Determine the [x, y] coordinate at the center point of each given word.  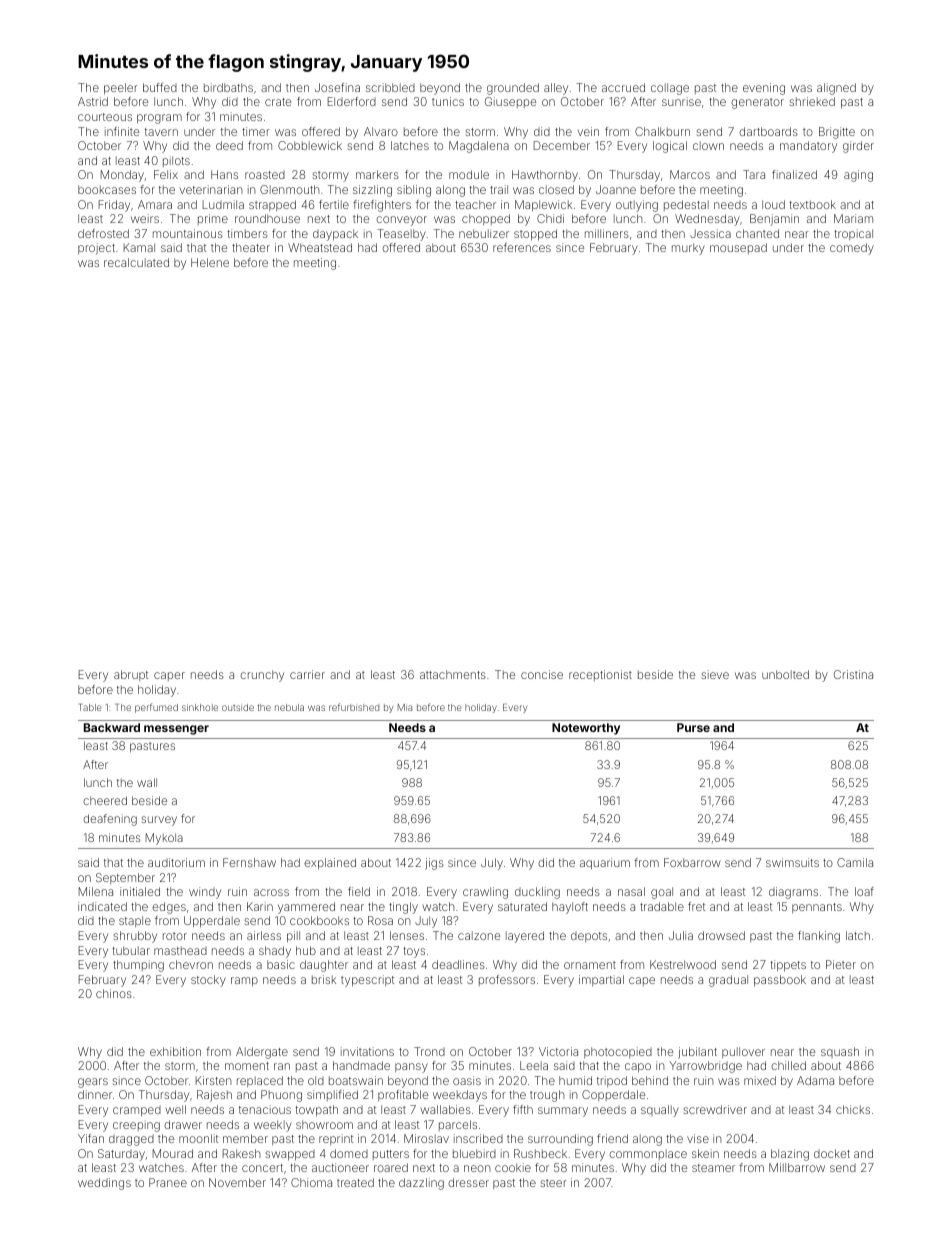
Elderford [352, 101]
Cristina [853, 674]
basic [281, 964]
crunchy [262, 676]
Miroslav [426, 1138]
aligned [836, 89]
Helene [210, 262]
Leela [534, 1065]
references [522, 247]
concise [542, 674]
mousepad [738, 248]
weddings [104, 1184]
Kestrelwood [683, 964]
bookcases [107, 189]
